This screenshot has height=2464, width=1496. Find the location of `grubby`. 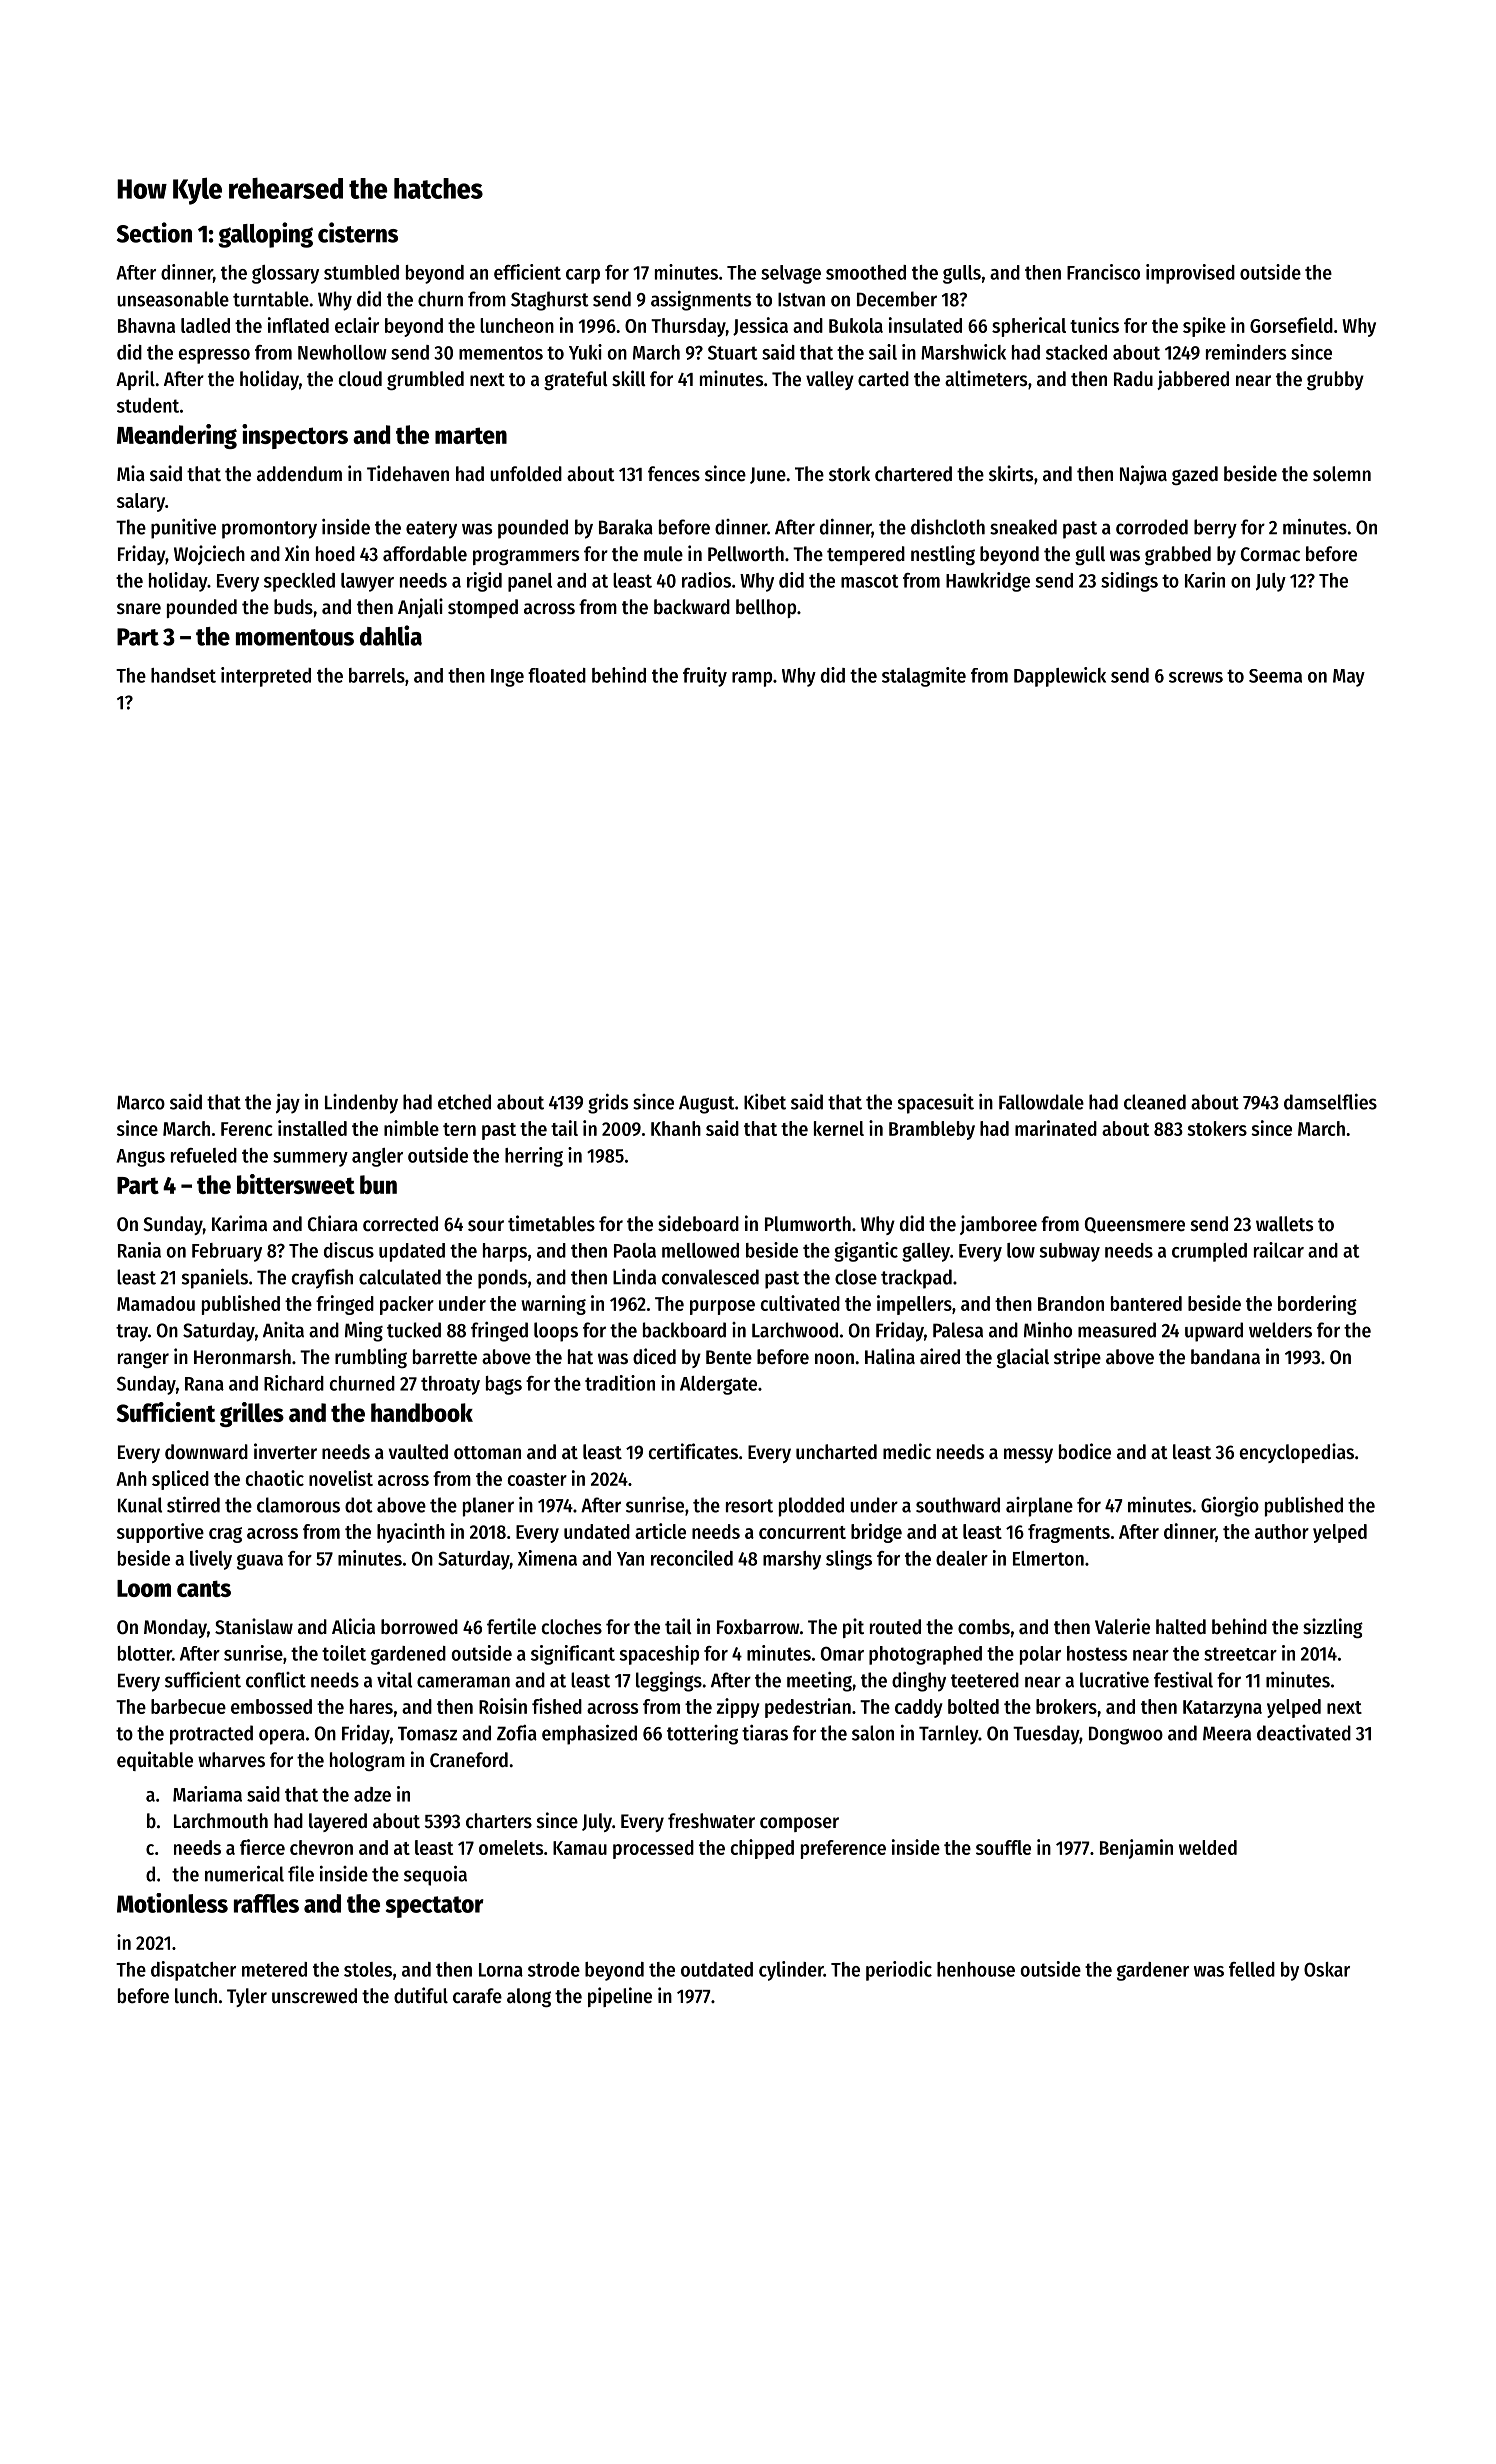

grubby is located at coordinates (1335, 380).
